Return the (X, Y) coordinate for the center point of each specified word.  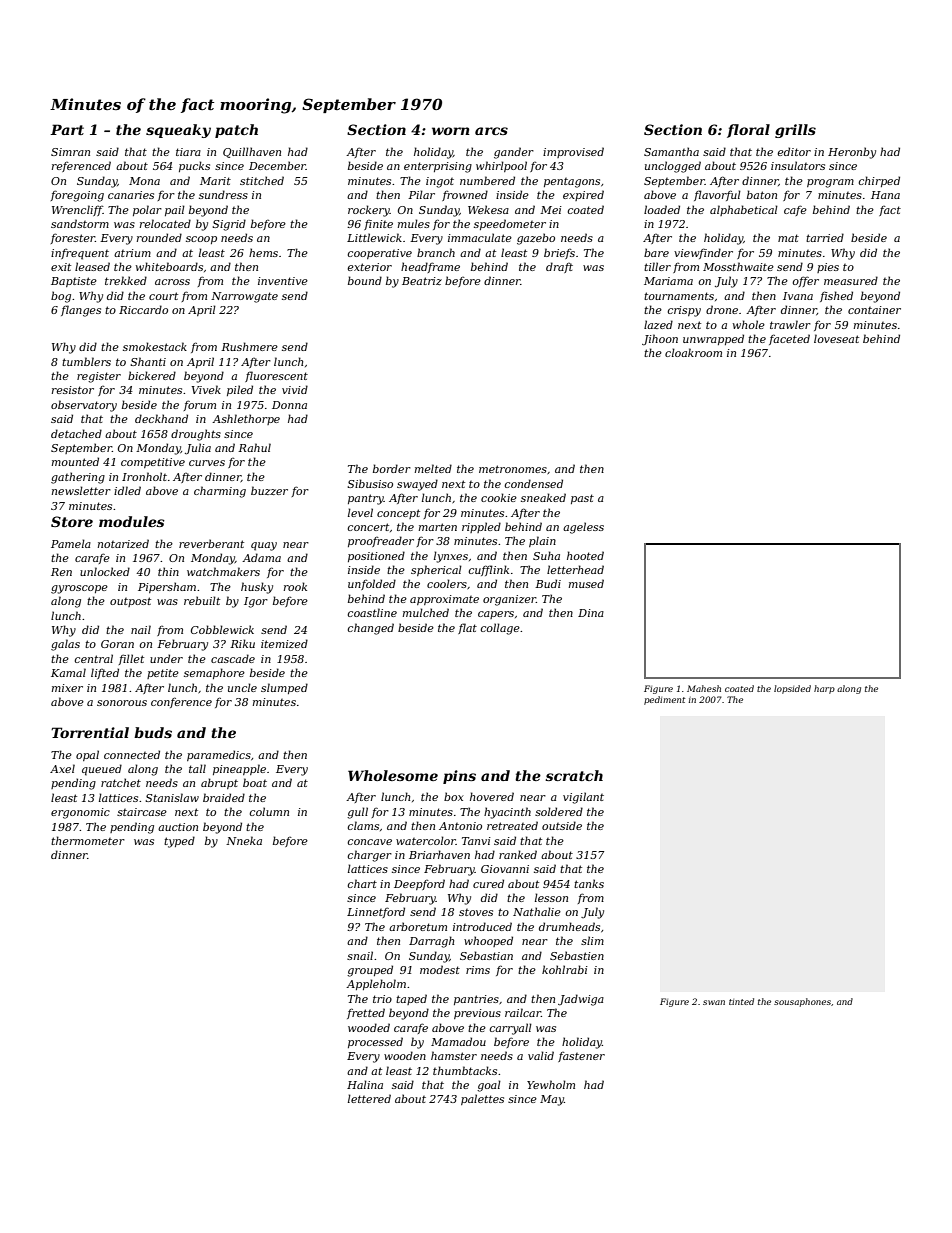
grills (795, 131)
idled (127, 490)
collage (500, 629)
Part (67, 129)
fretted (366, 1013)
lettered (369, 1098)
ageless (583, 528)
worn (451, 131)
